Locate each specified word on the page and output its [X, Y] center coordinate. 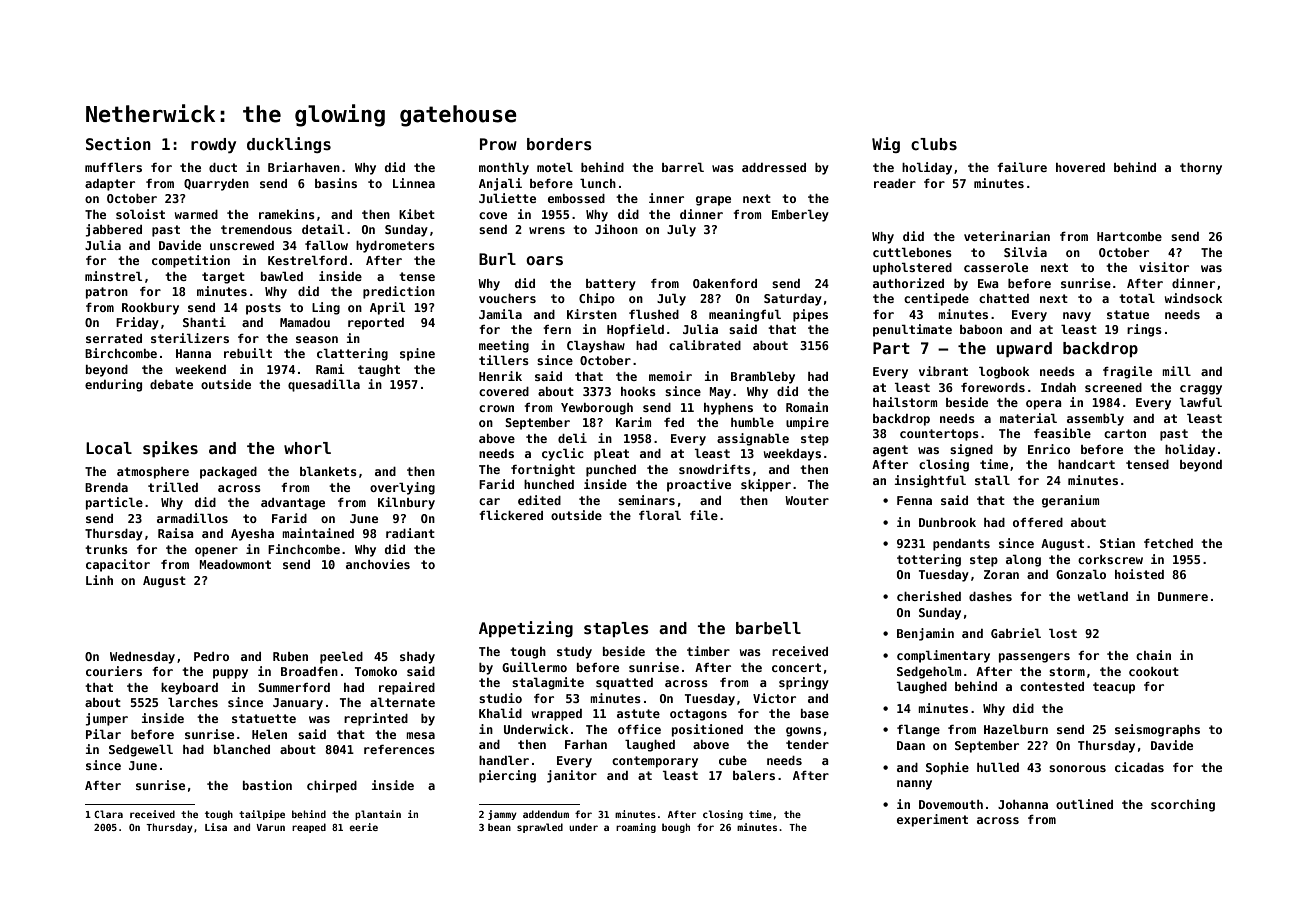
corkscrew [1110, 559]
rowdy [213, 145]
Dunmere [1183, 596]
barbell [768, 628]
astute [638, 713]
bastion [267, 785]
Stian [1117, 543]
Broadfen [309, 671]
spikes [170, 449]
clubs [934, 144]
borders [559, 144]
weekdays [792, 455]
